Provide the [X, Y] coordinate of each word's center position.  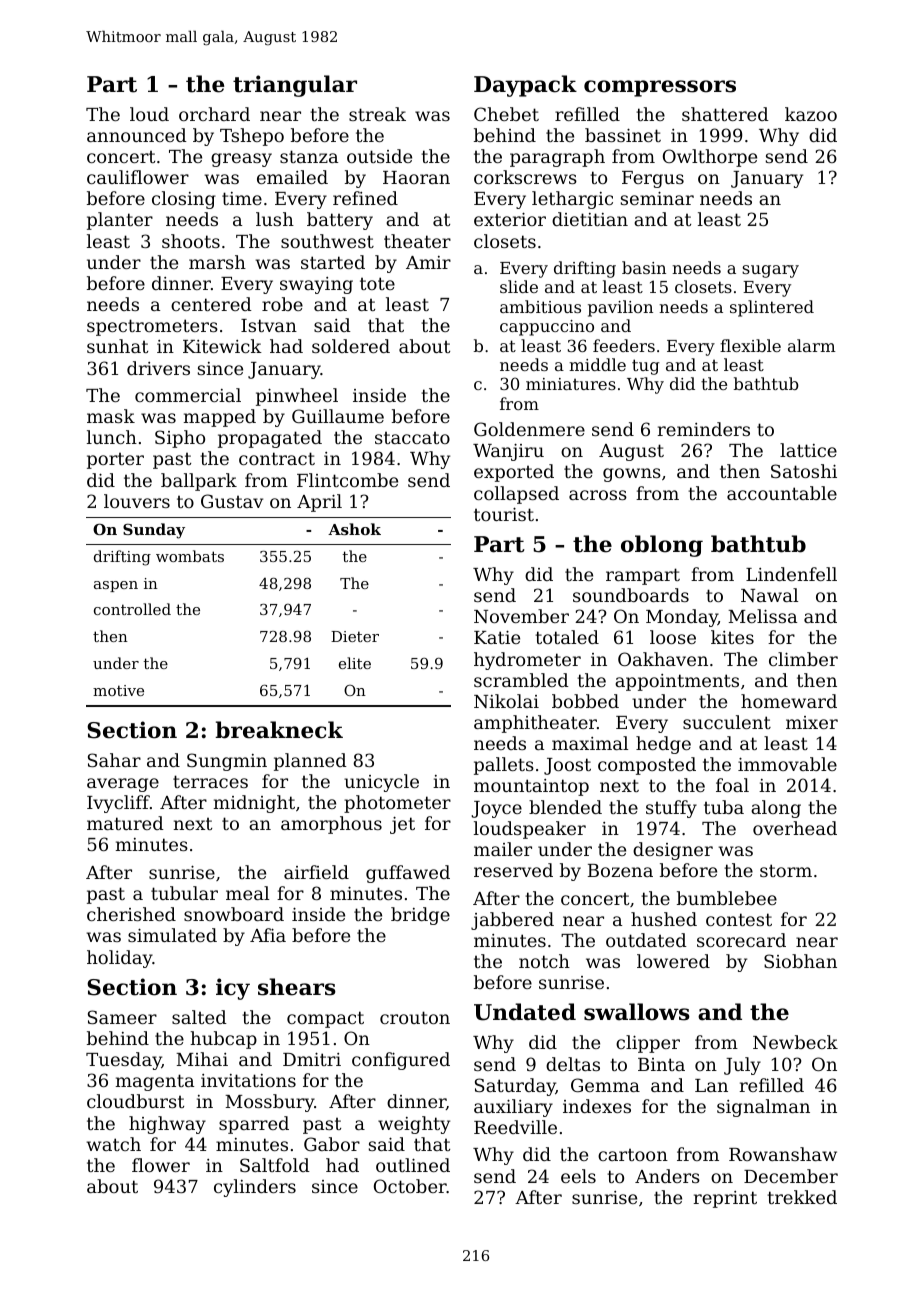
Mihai [202, 1059]
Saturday [515, 1087]
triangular [295, 86]
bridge [420, 916]
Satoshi [804, 471]
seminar [657, 198]
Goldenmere [529, 429]
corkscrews [525, 177]
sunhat [117, 346]
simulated [172, 935]
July [742, 1066]
